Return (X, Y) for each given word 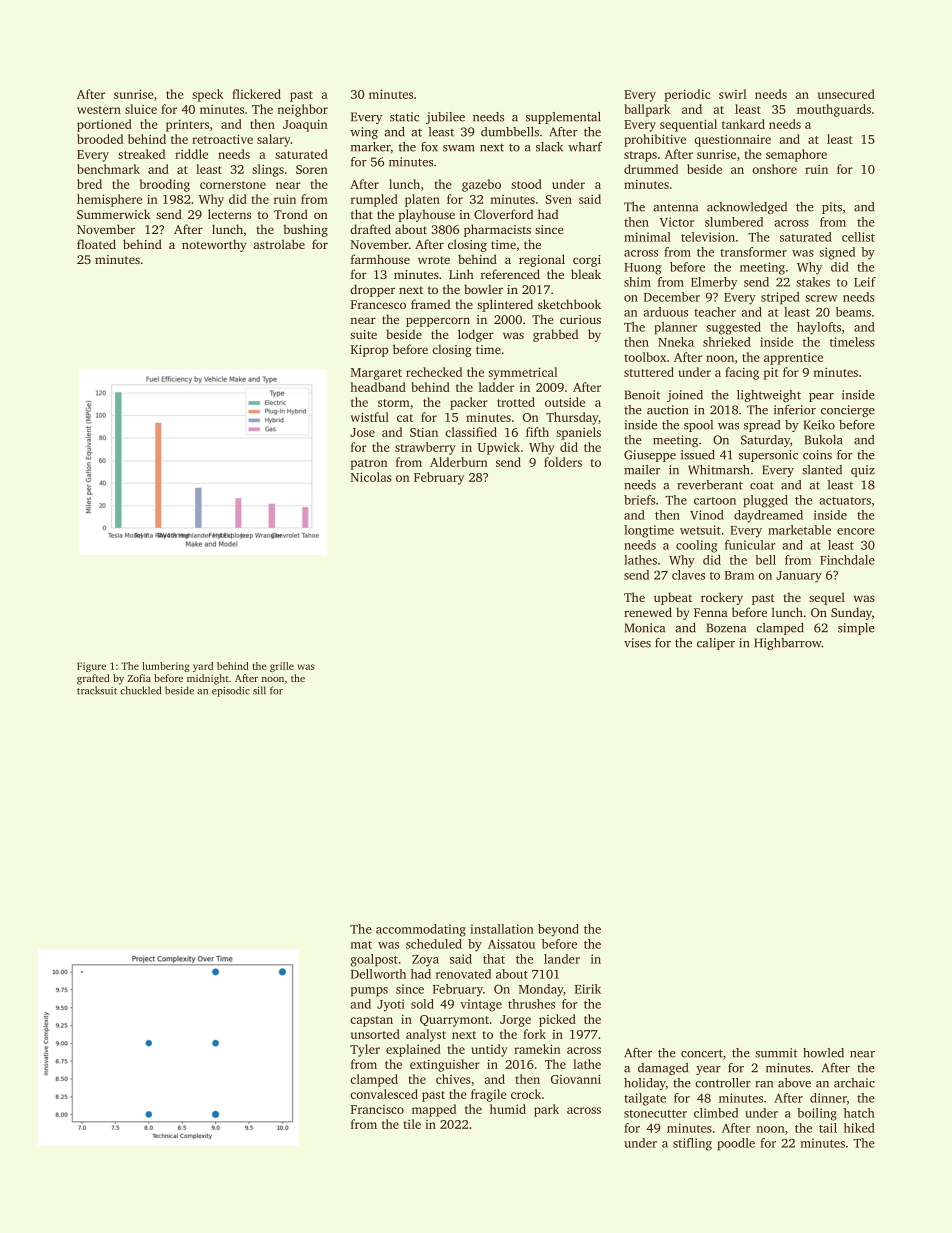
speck (208, 95)
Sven (559, 199)
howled (823, 1053)
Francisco (377, 1109)
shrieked (727, 342)
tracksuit (97, 690)
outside (565, 402)
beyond (558, 930)
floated (96, 244)
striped (780, 298)
